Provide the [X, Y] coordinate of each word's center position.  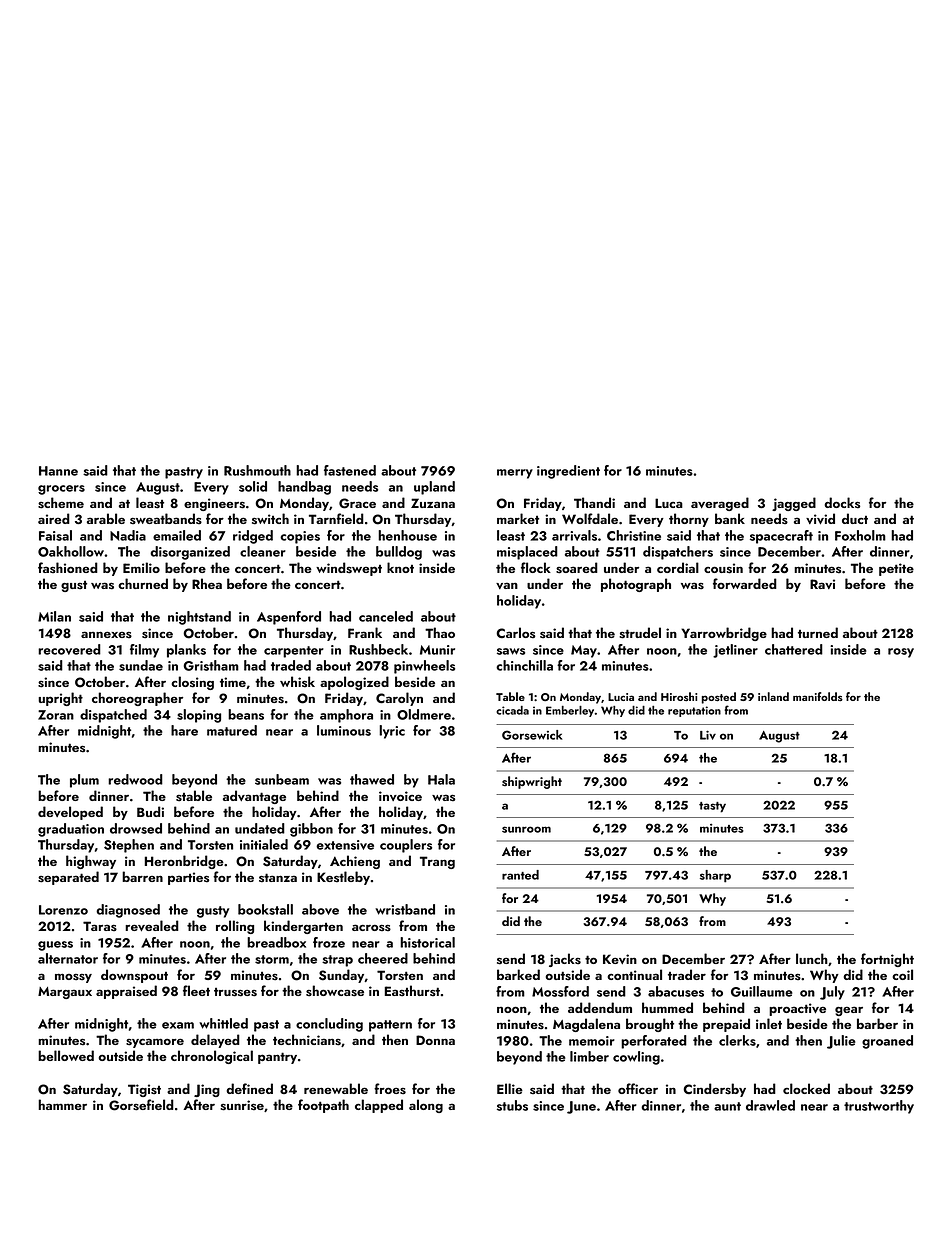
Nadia [128, 535]
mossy [73, 978]
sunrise [242, 1105]
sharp [715, 876]
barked [518, 974]
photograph [636, 585]
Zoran [56, 715]
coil [902, 974]
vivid [820, 519]
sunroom [526, 829]
